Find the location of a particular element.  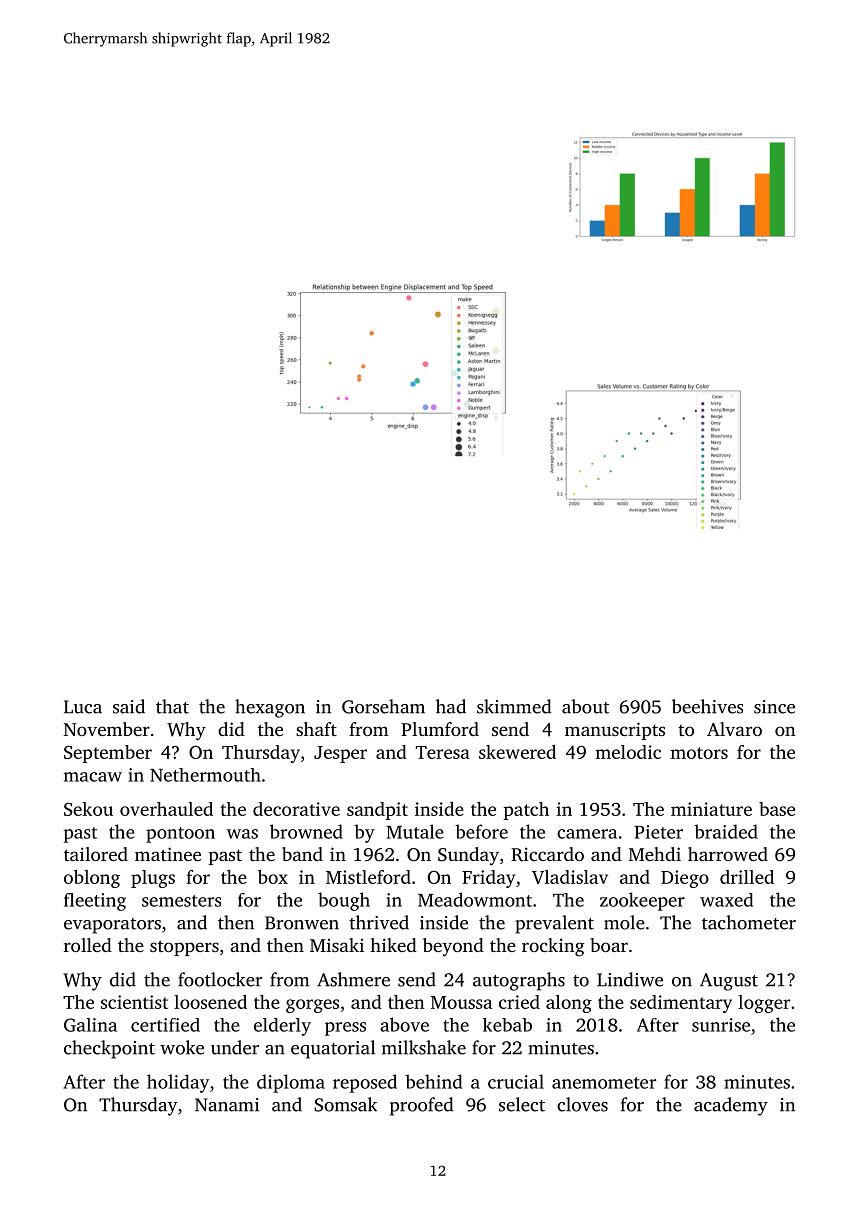

shaft is located at coordinates (316, 729).
